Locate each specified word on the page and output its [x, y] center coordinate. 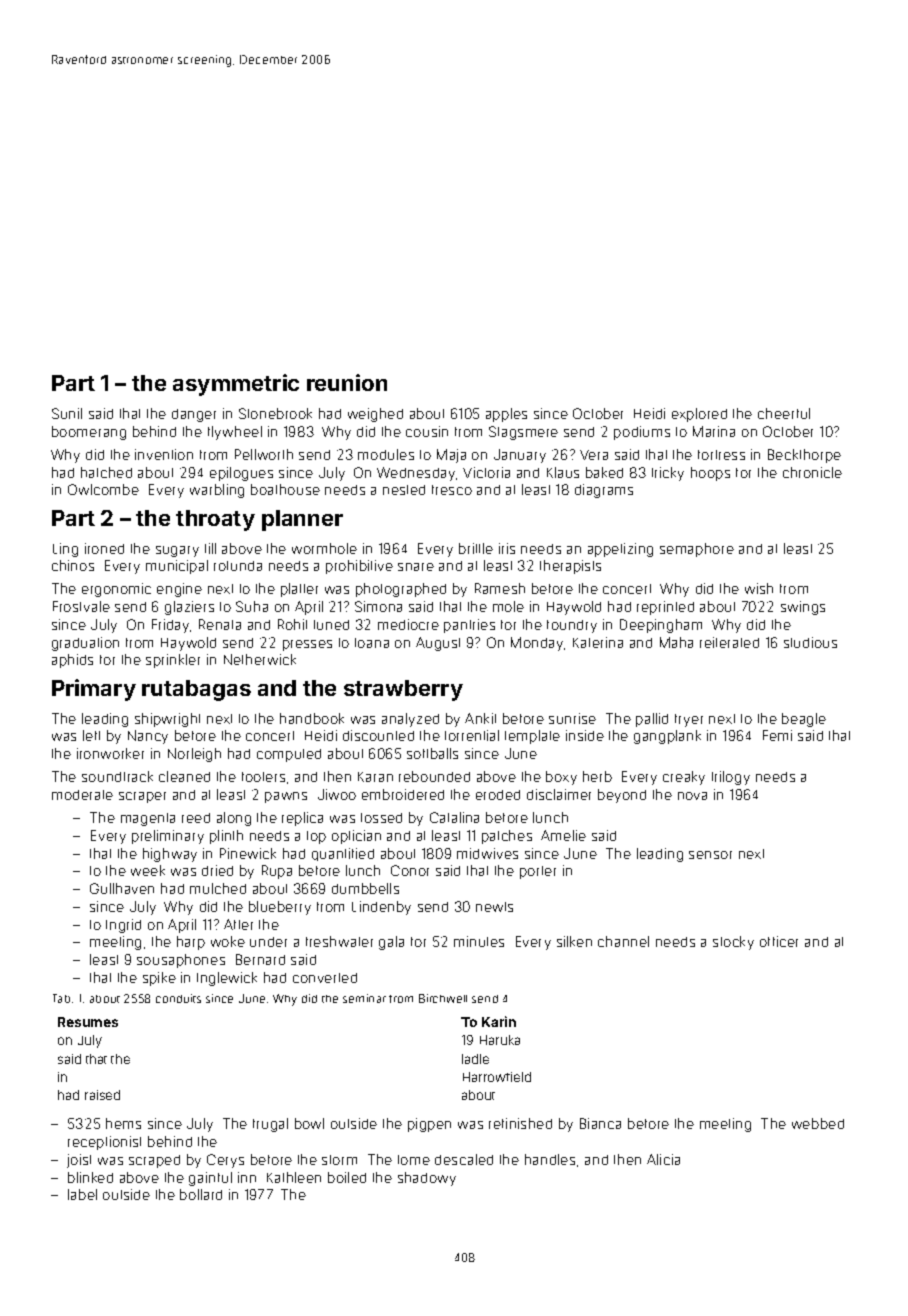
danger [194, 415]
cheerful [784, 413]
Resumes [88, 1022]
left [91, 735]
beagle [804, 720]
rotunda [238, 566]
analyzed [410, 720]
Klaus [563, 472]
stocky [733, 943]
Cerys [225, 1161]
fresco [452, 490]
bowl [309, 1123]
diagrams [604, 491]
